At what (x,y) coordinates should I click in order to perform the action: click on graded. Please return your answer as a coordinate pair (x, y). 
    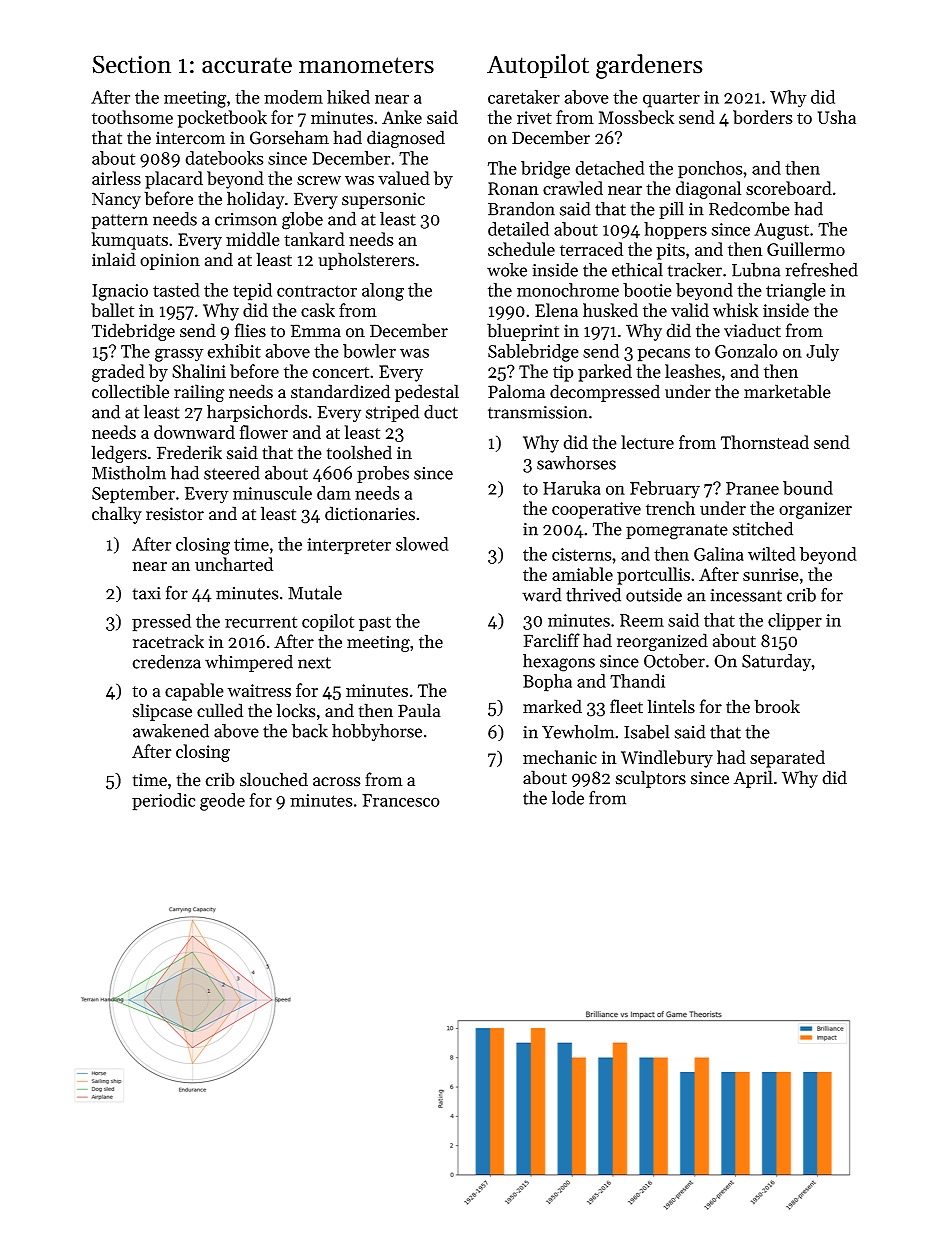
    Looking at the image, I should click on (118, 373).
